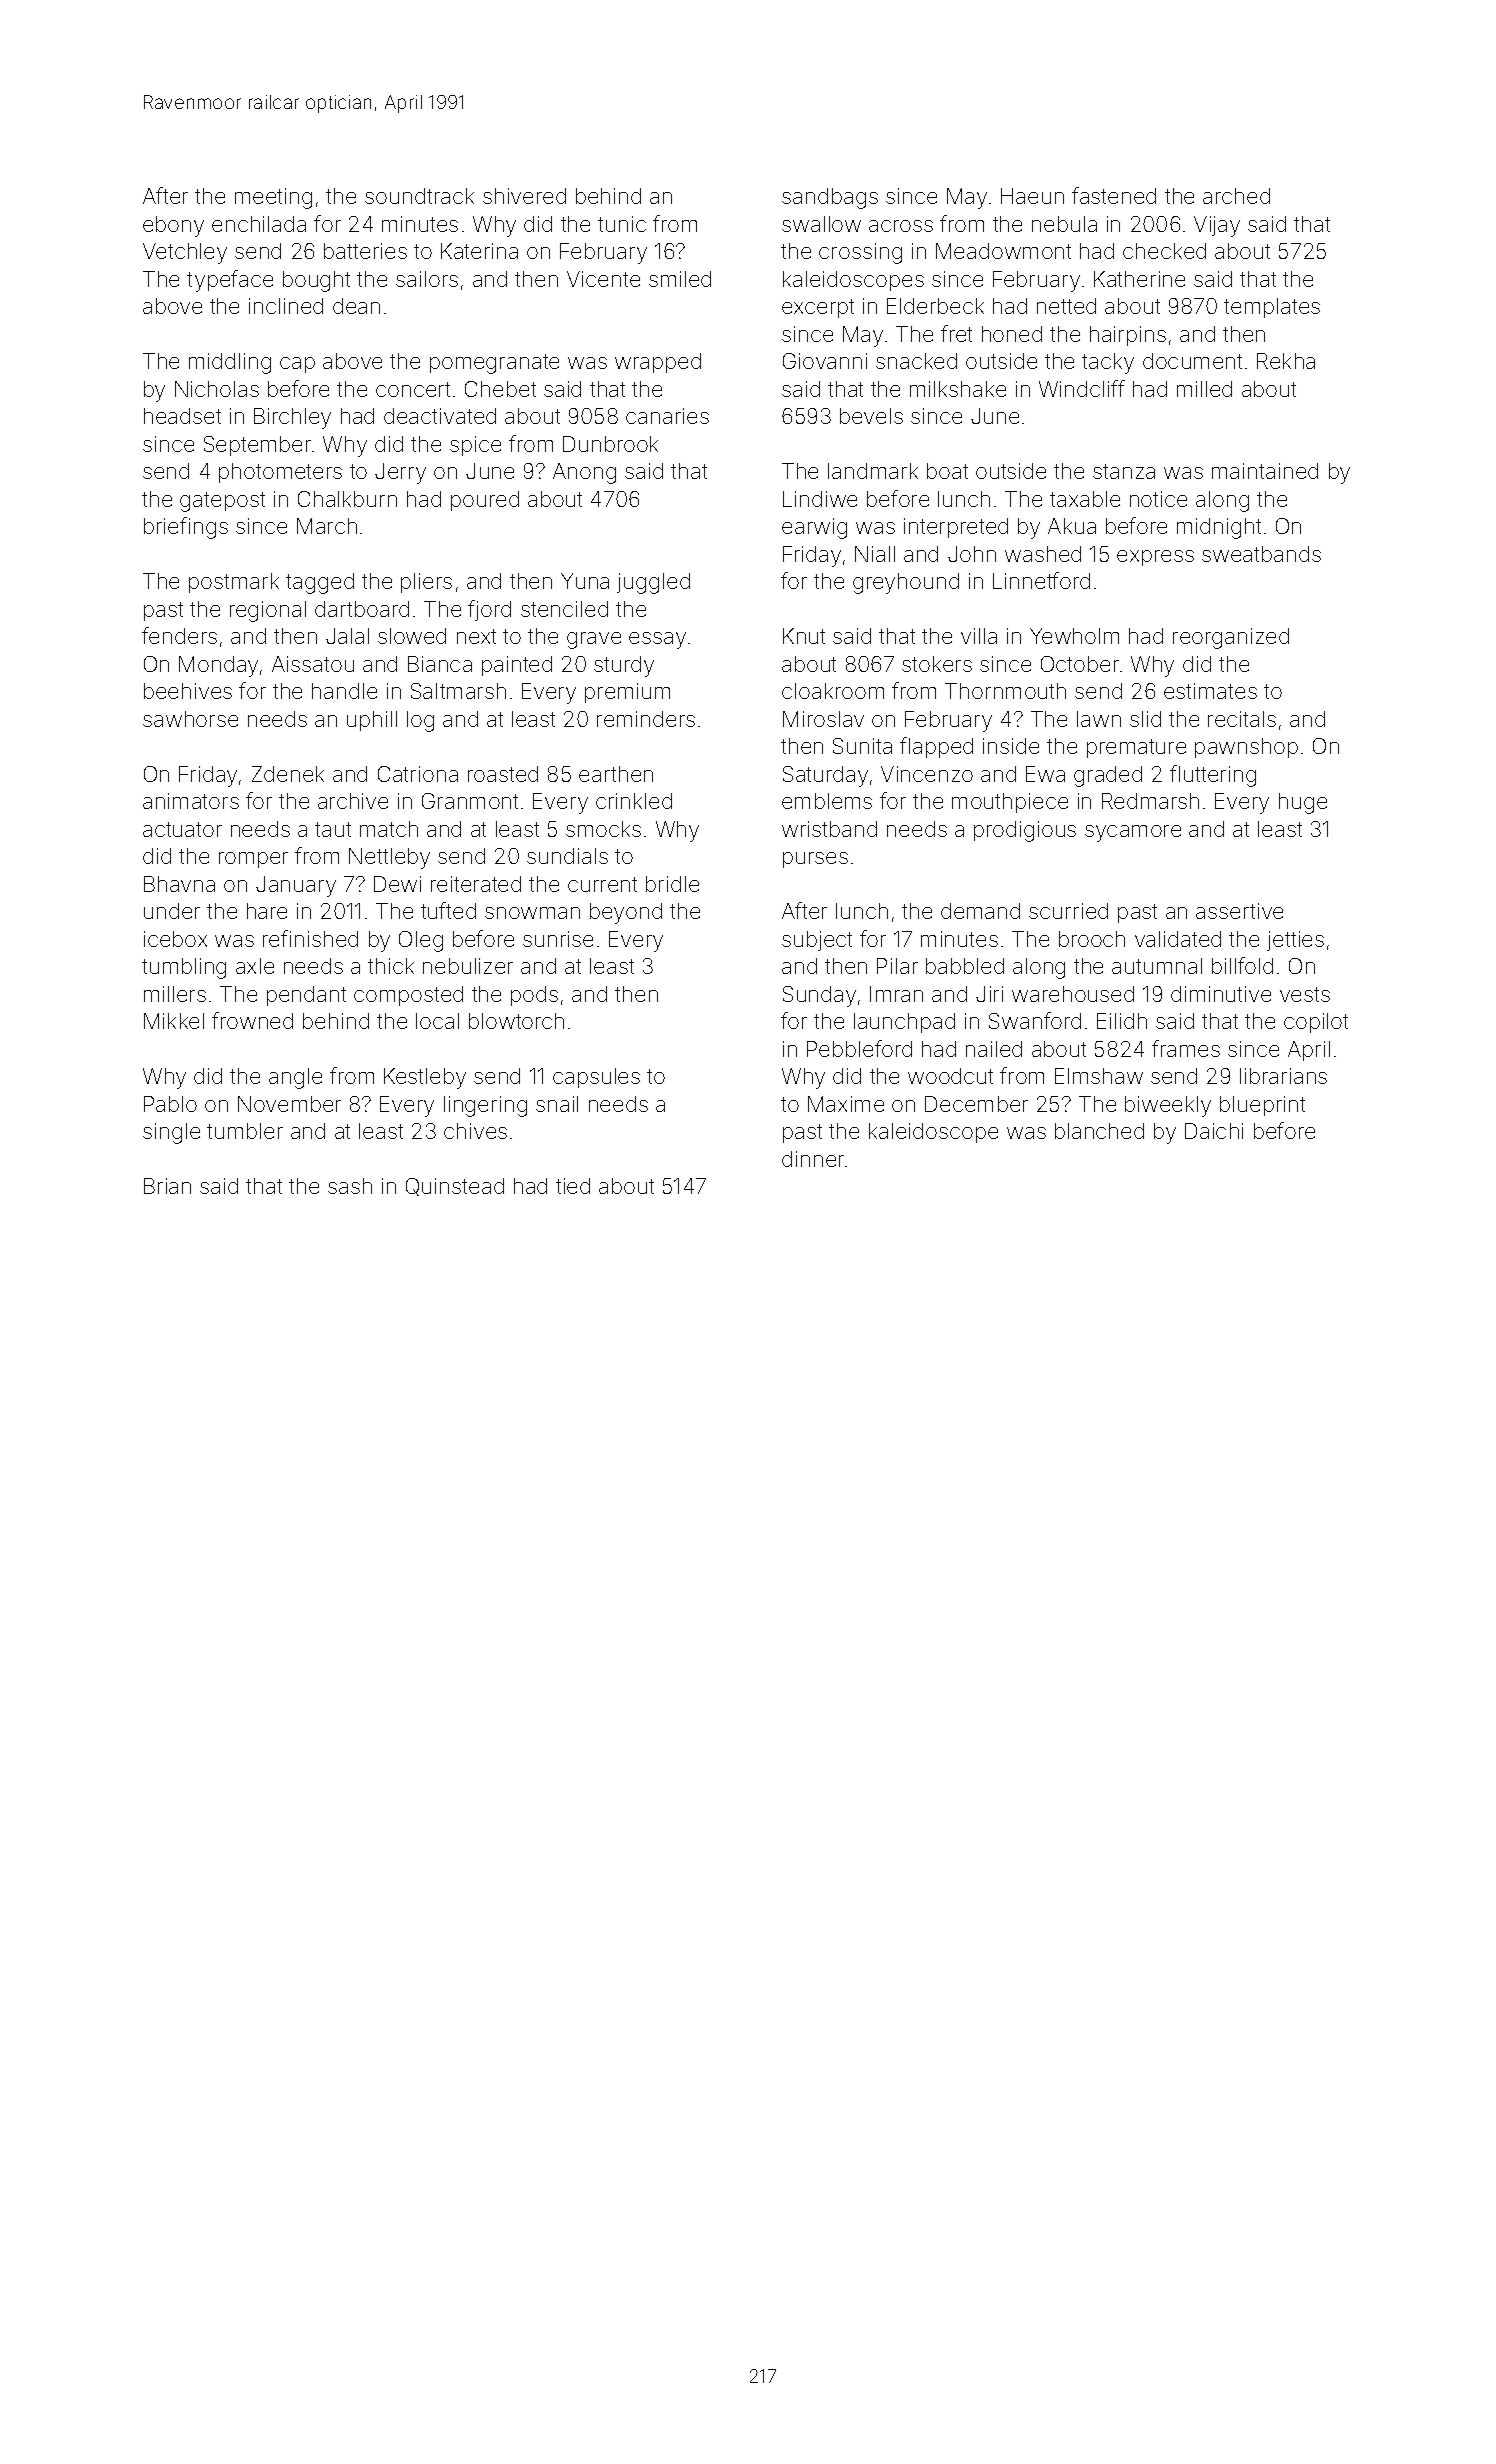 This image has width=1496, height=2464. I want to click on sturdy, so click(624, 666).
